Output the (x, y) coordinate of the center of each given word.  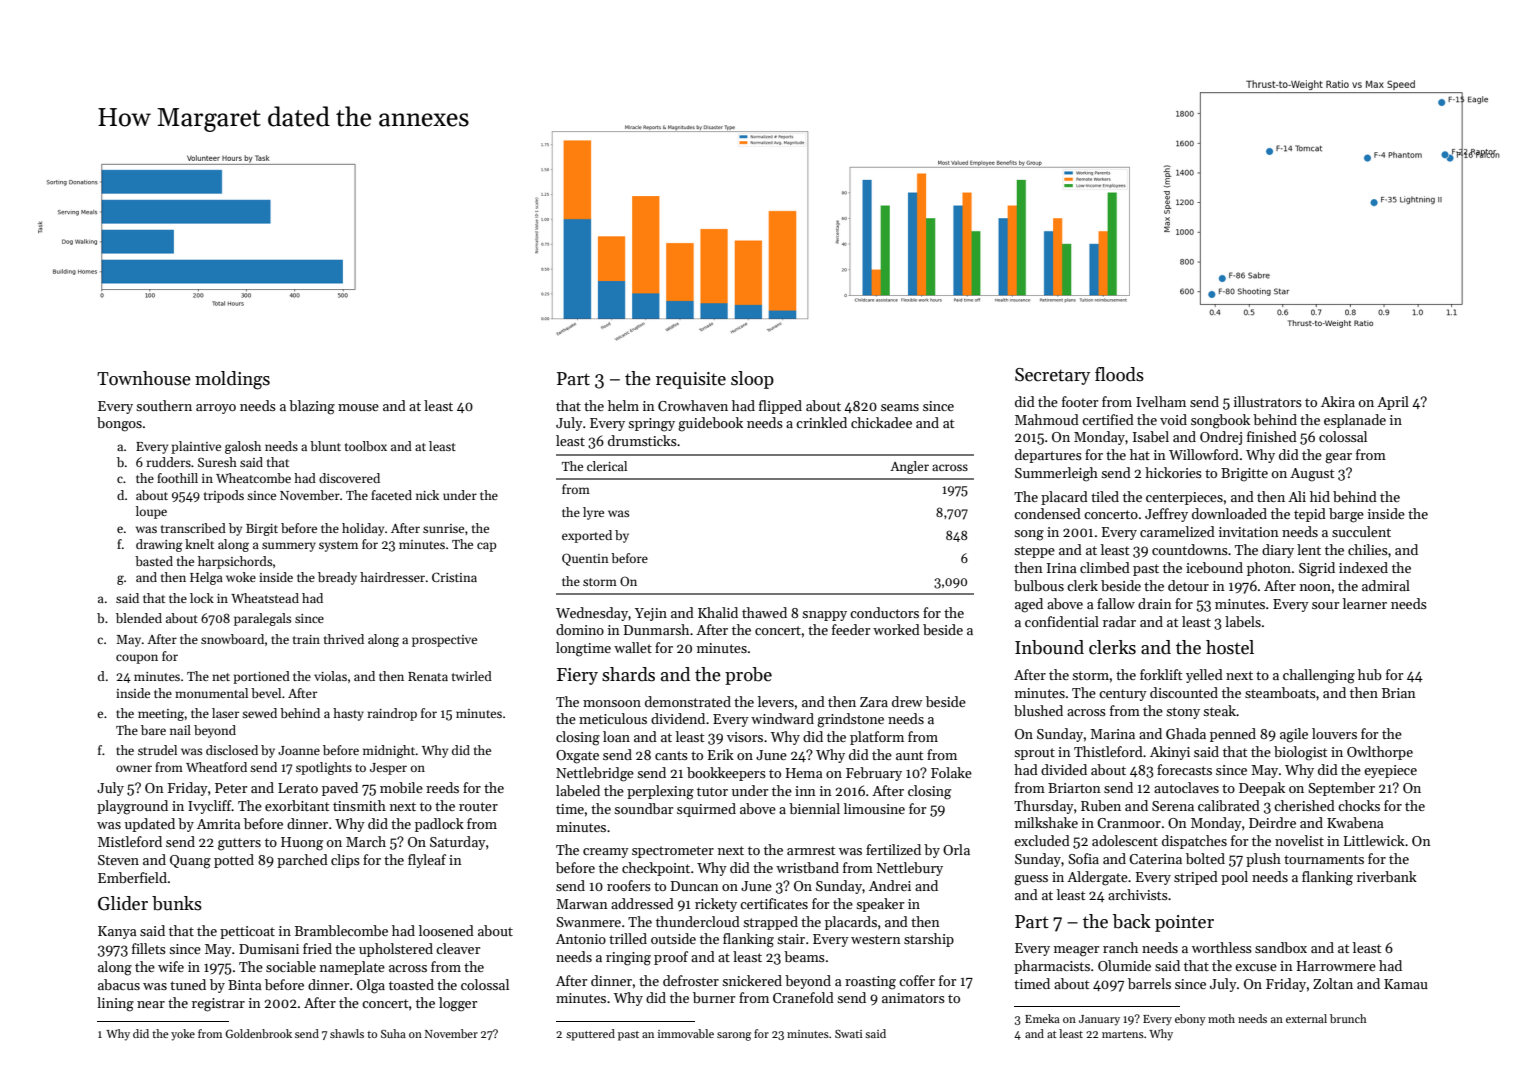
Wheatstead (265, 598)
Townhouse (144, 378)
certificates (774, 903)
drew (907, 701)
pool (1234, 878)
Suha (393, 1033)
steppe (1034, 552)
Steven (118, 860)
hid (1320, 496)
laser (225, 713)
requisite (691, 380)
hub (1370, 674)
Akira (1338, 401)
